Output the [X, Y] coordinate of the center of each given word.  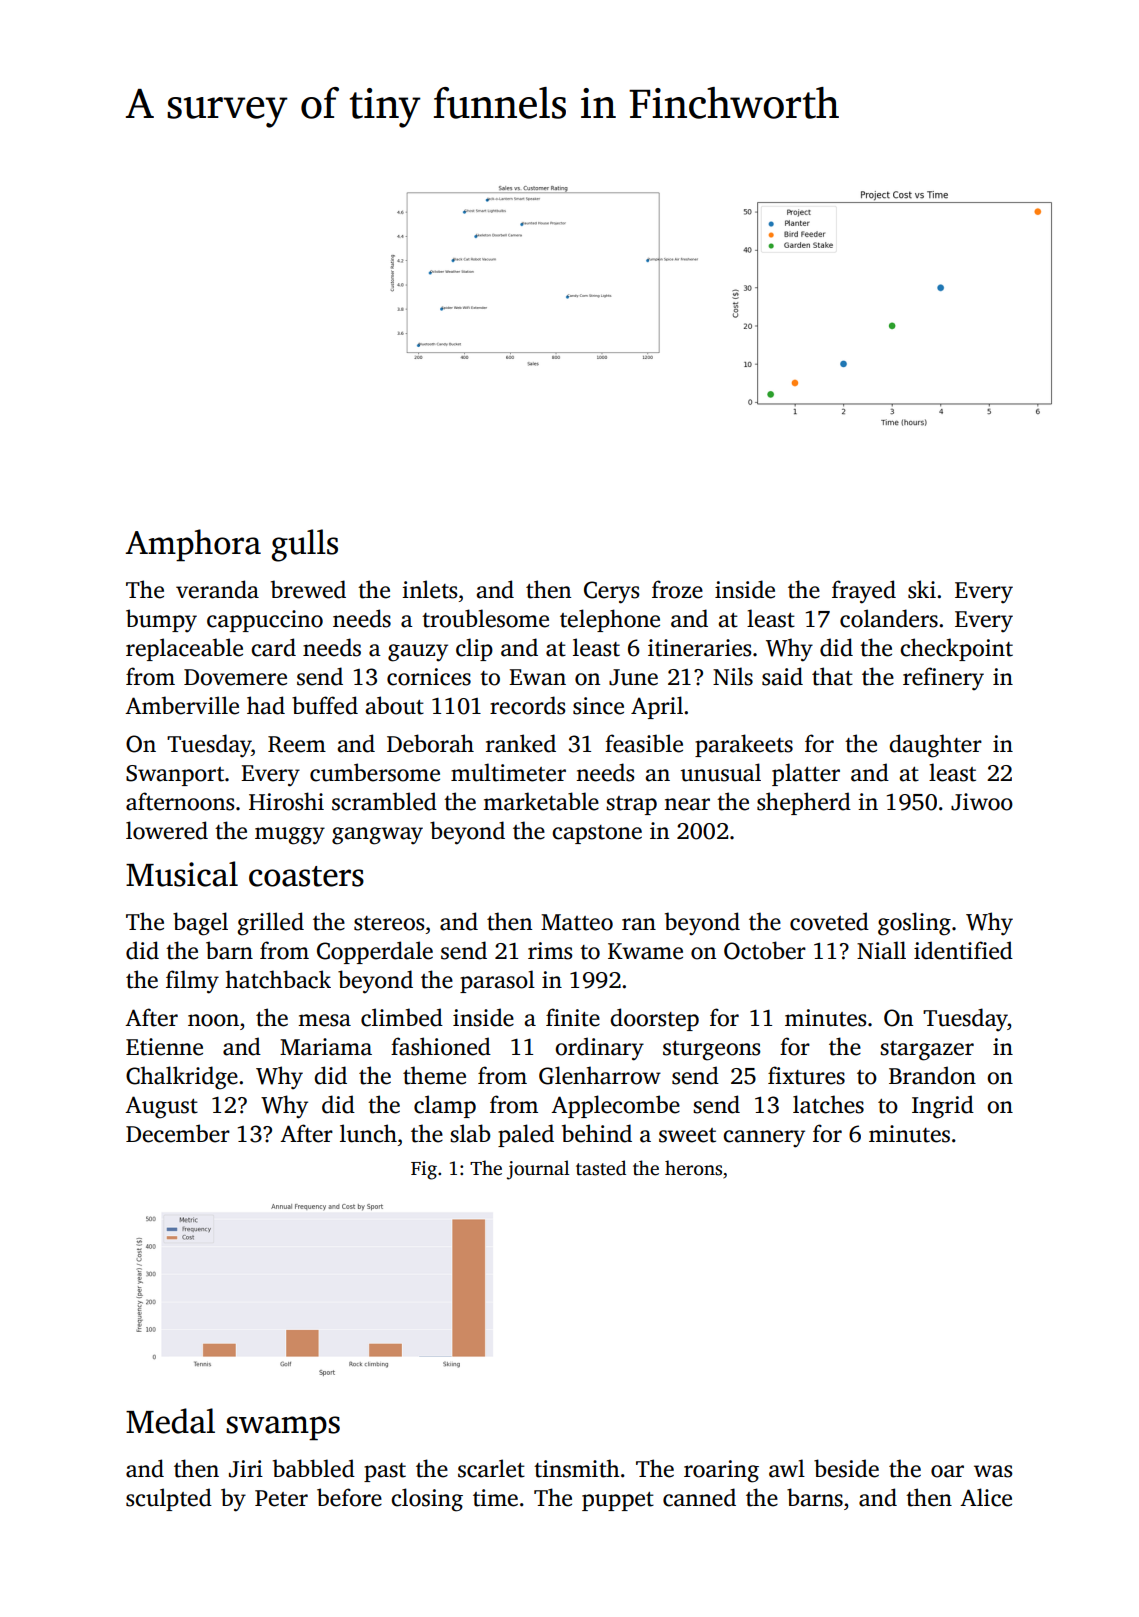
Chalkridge [182, 1078]
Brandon [932, 1075]
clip [474, 649]
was [993, 1471]
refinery [943, 678]
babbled [314, 1468]
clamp [445, 1106]
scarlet [491, 1468]
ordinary [599, 1049]
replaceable [184, 649]
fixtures [806, 1075]
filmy [192, 982]
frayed [864, 592]
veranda [217, 589]
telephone [610, 620]
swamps [283, 1428]
